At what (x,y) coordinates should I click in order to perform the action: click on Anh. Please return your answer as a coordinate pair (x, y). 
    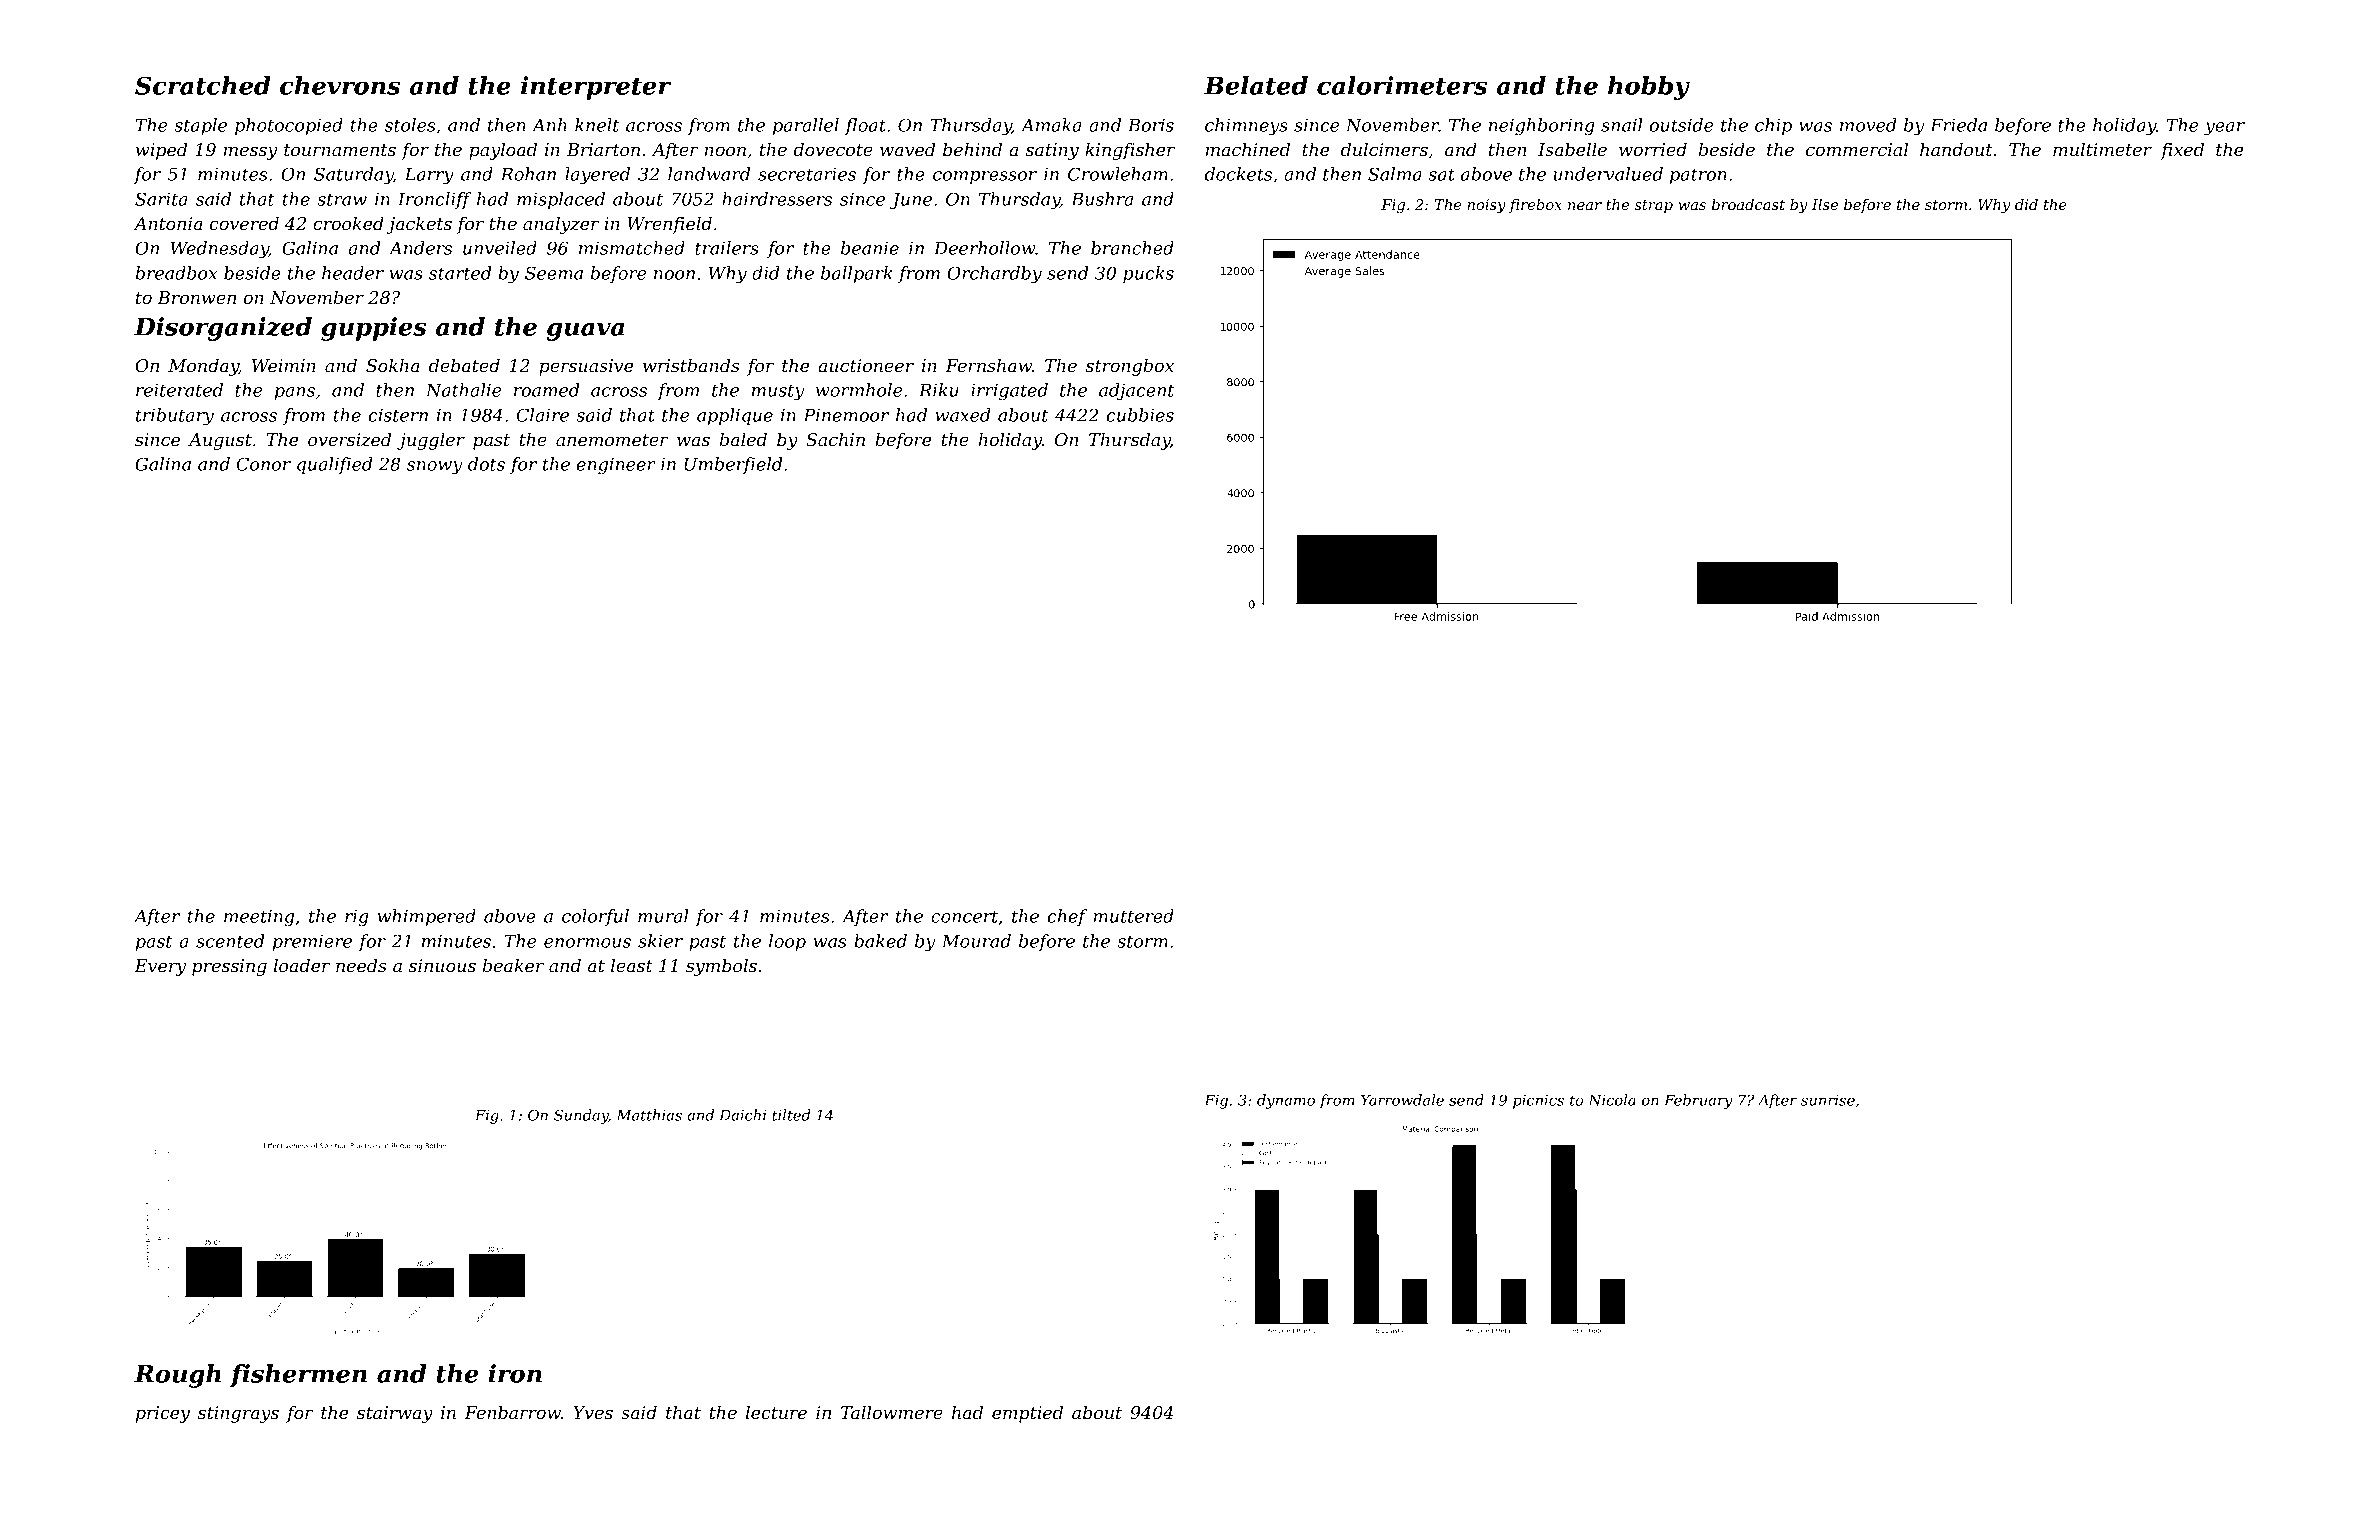
    Looking at the image, I should click on (549, 125).
